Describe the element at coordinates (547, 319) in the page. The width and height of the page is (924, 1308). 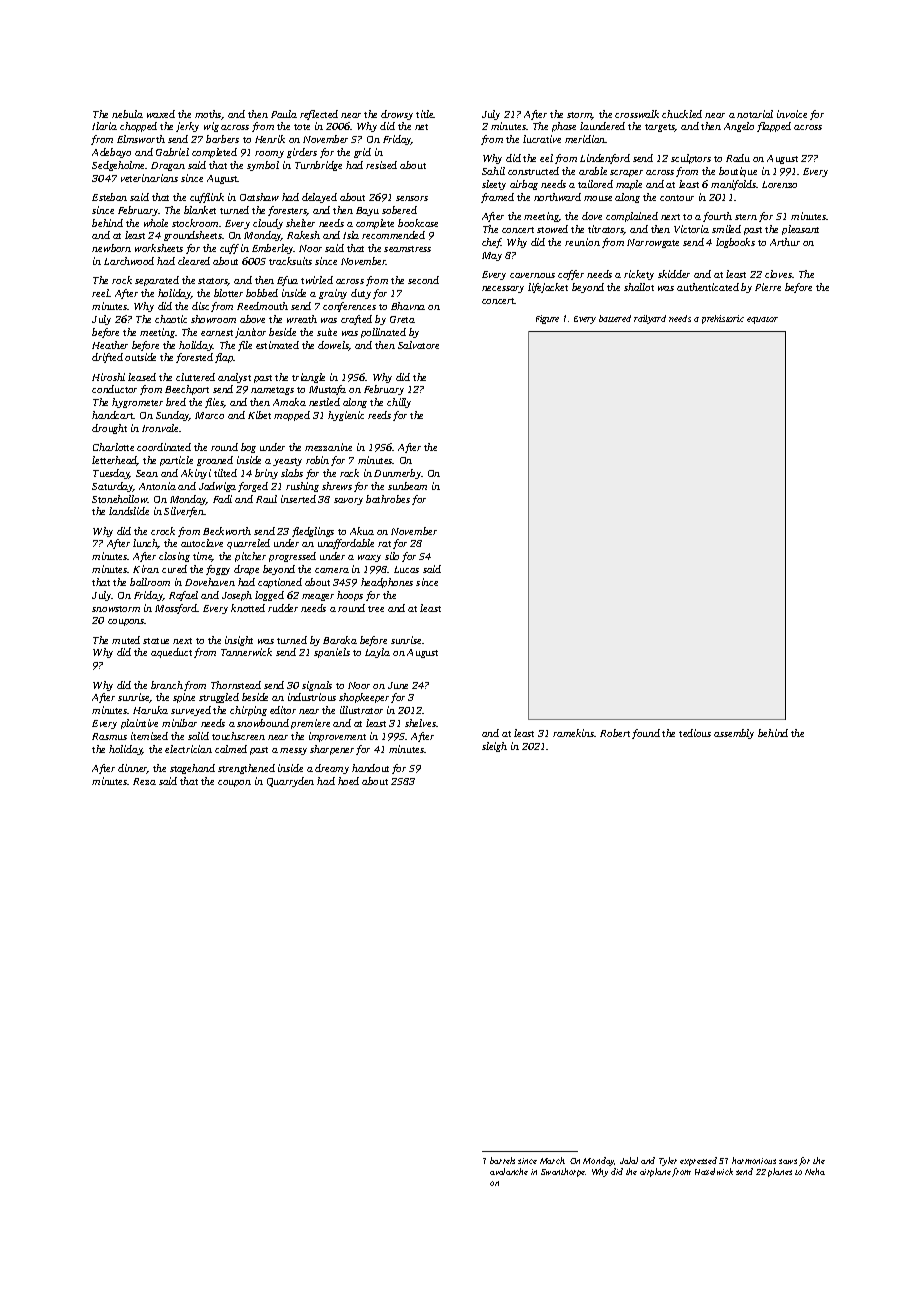
I see `Figure` at that location.
